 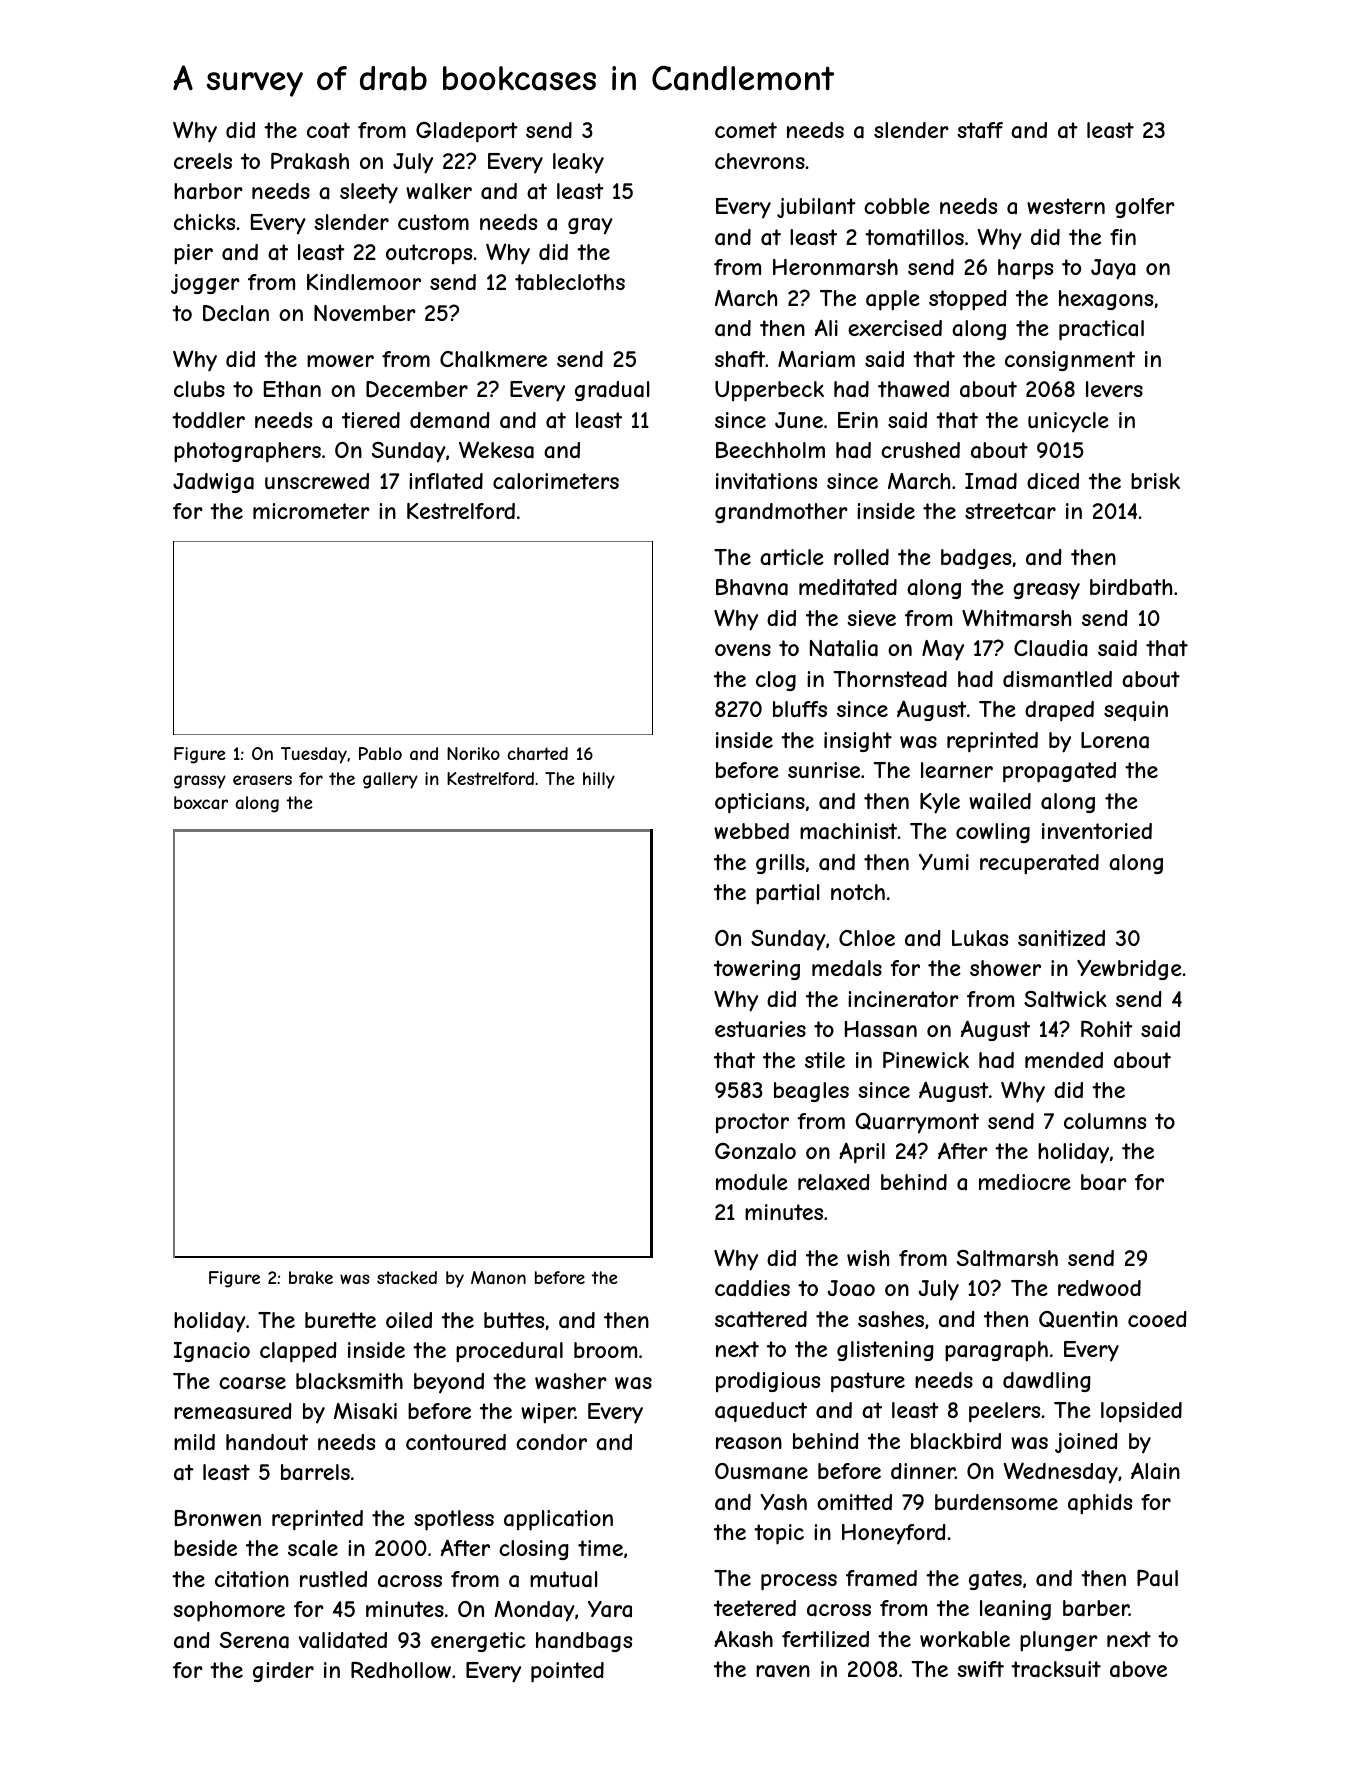 What do you see at coordinates (766, 481) in the screenshot?
I see `invitations` at bounding box center [766, 481].
